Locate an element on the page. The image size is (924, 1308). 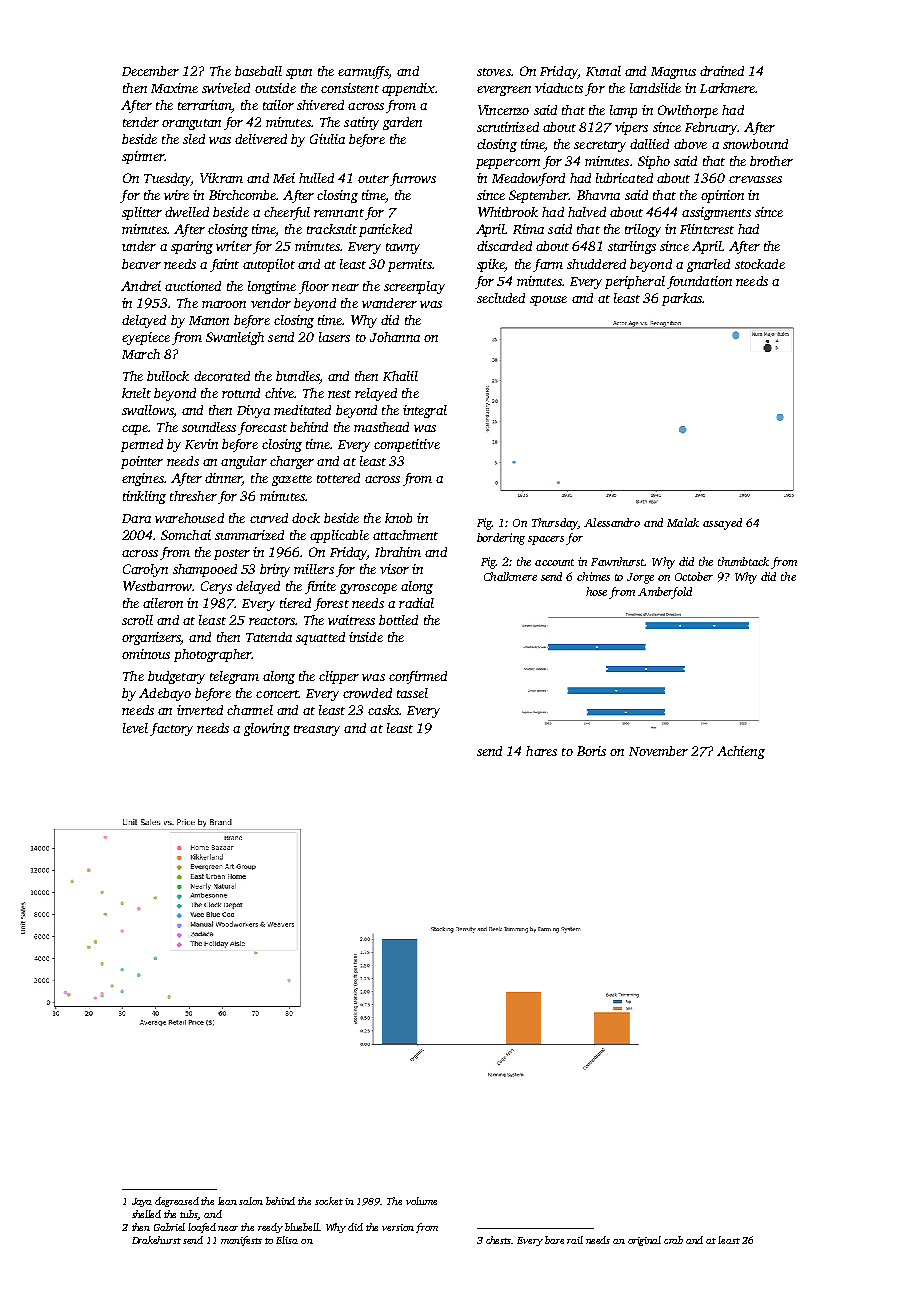
foundation is located at coordinates (699, 282).
